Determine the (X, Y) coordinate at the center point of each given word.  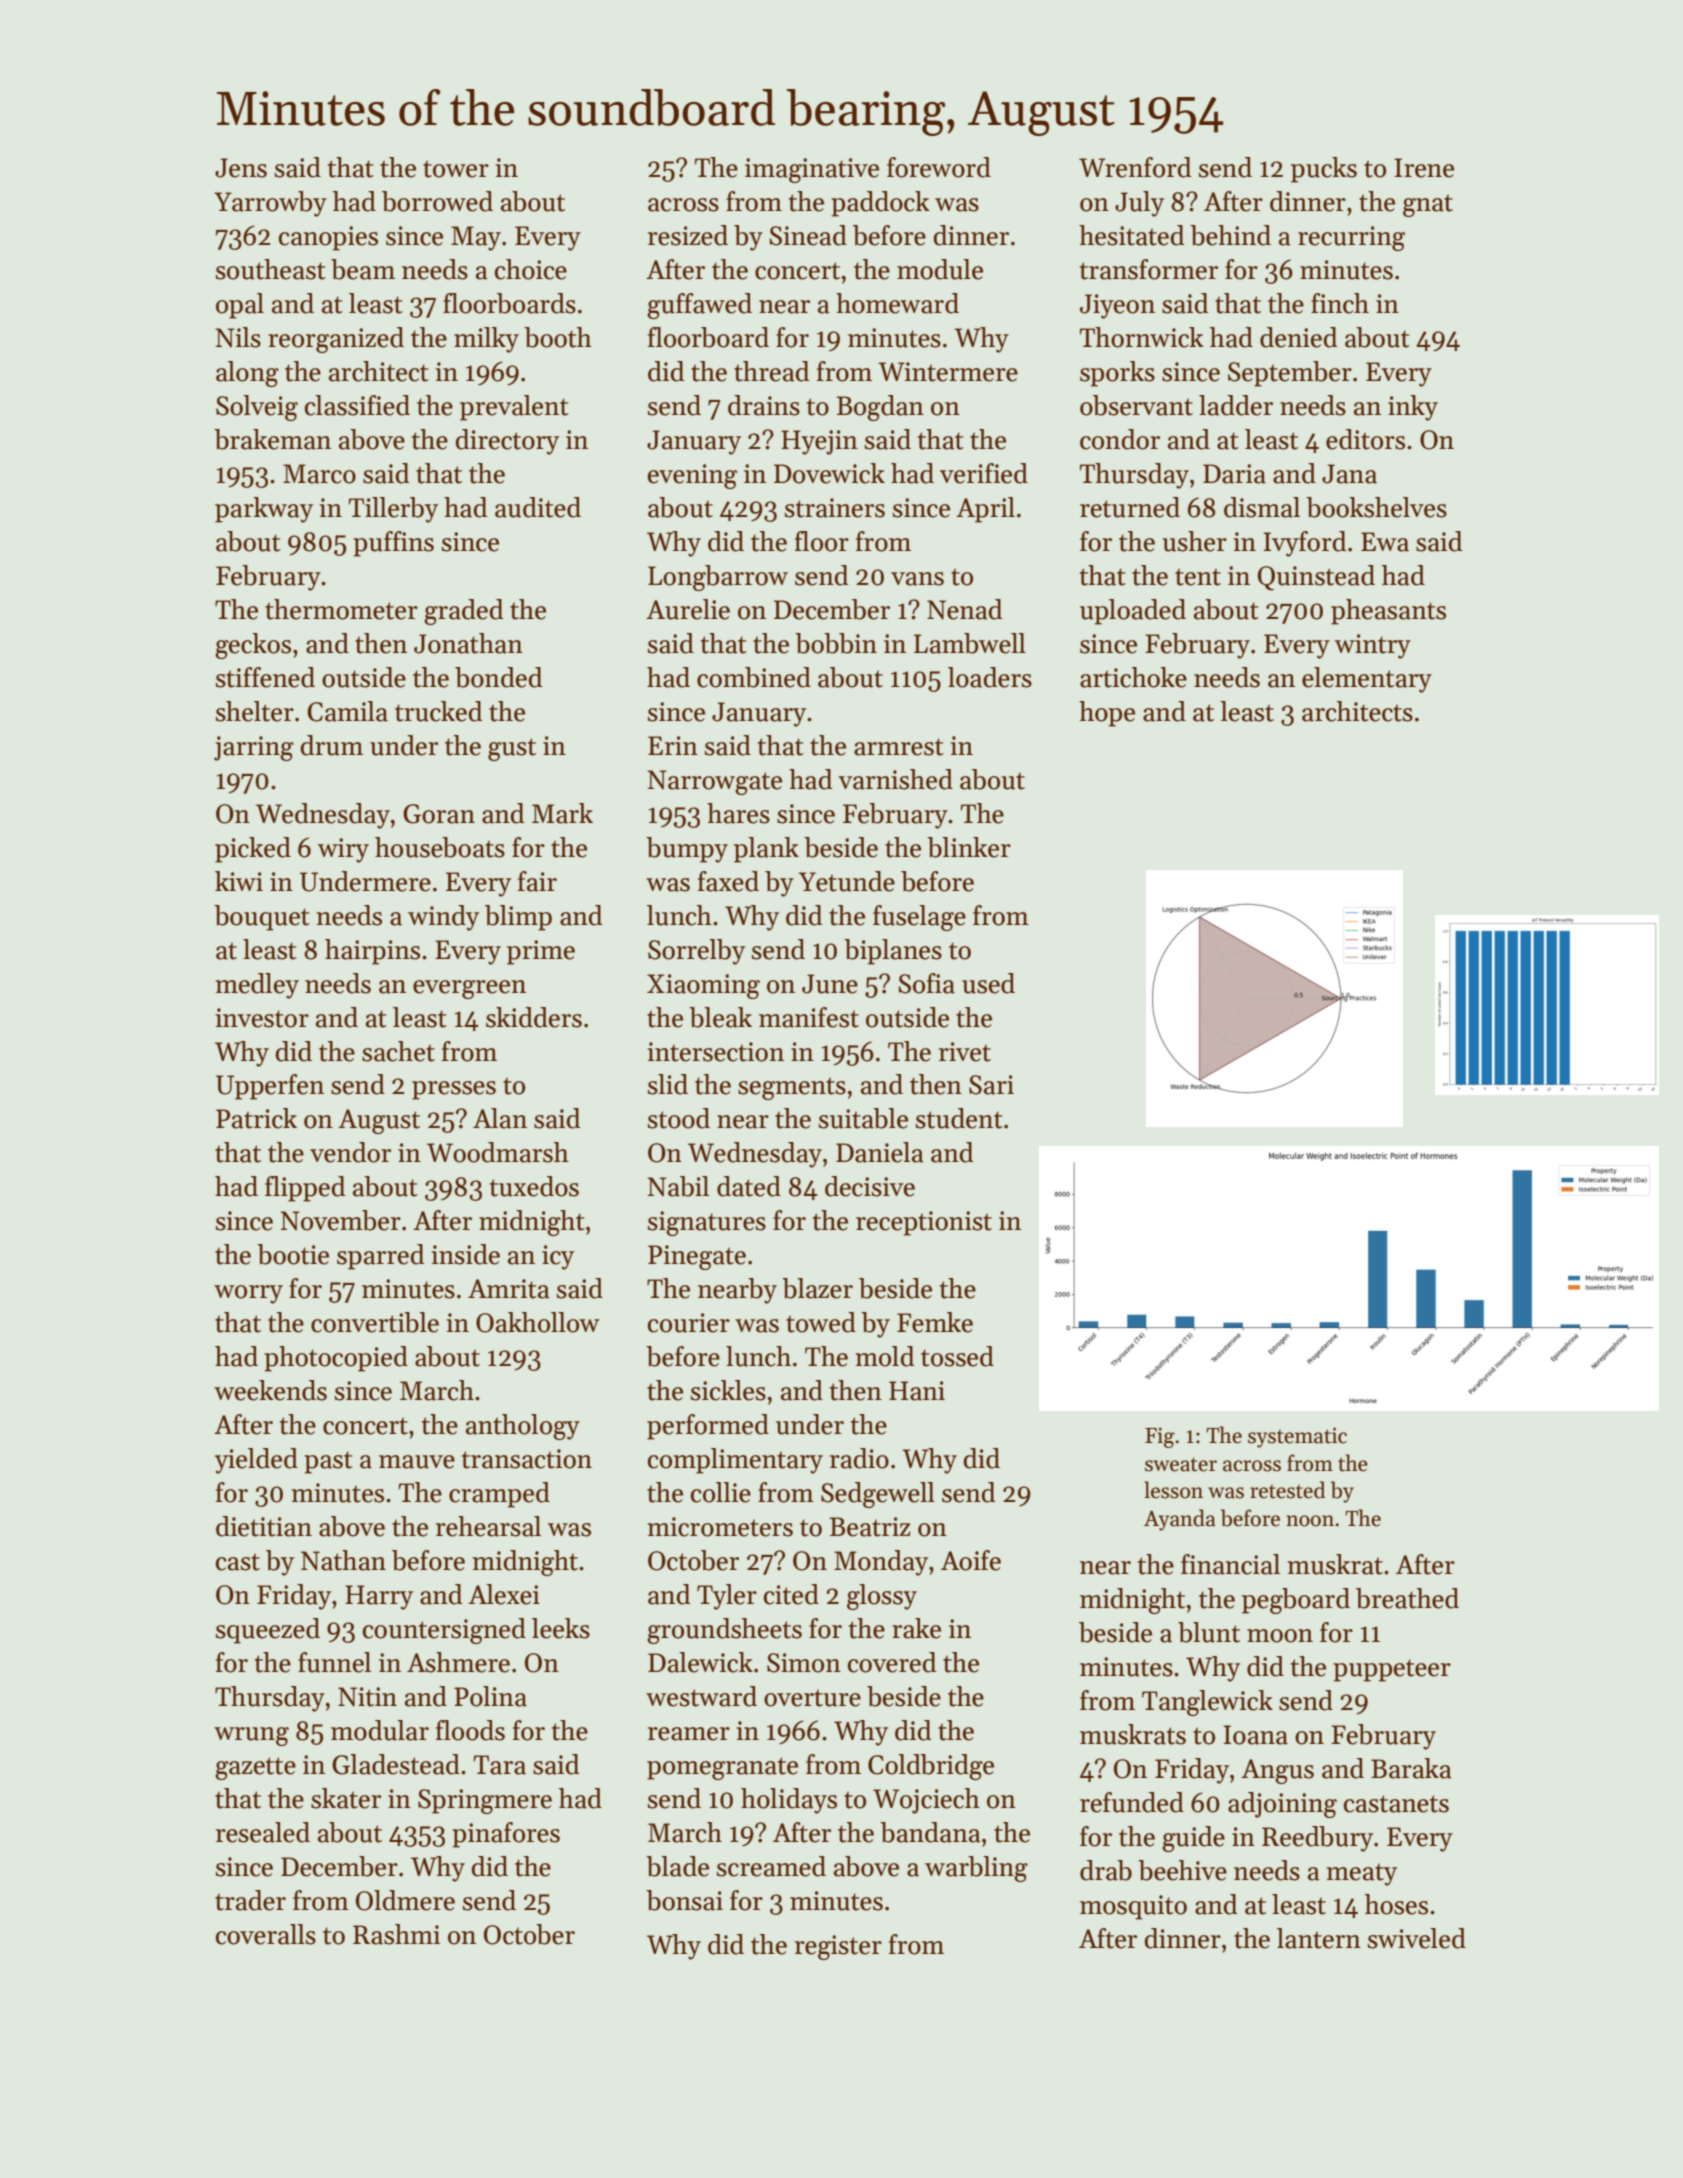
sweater (1181, 1464)
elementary (1367, 680)
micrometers (720, 1527)
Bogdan (880, 408)
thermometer (341, 609)
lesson (1173, 1490)
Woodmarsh (498, 1152)
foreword (939, 167)
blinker (969, 847)
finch (1340, 303)
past (328, 1462)
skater (346, 1798)
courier (689, 1323)
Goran (439, 814)
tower (456, 169)
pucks (1324, 170)
